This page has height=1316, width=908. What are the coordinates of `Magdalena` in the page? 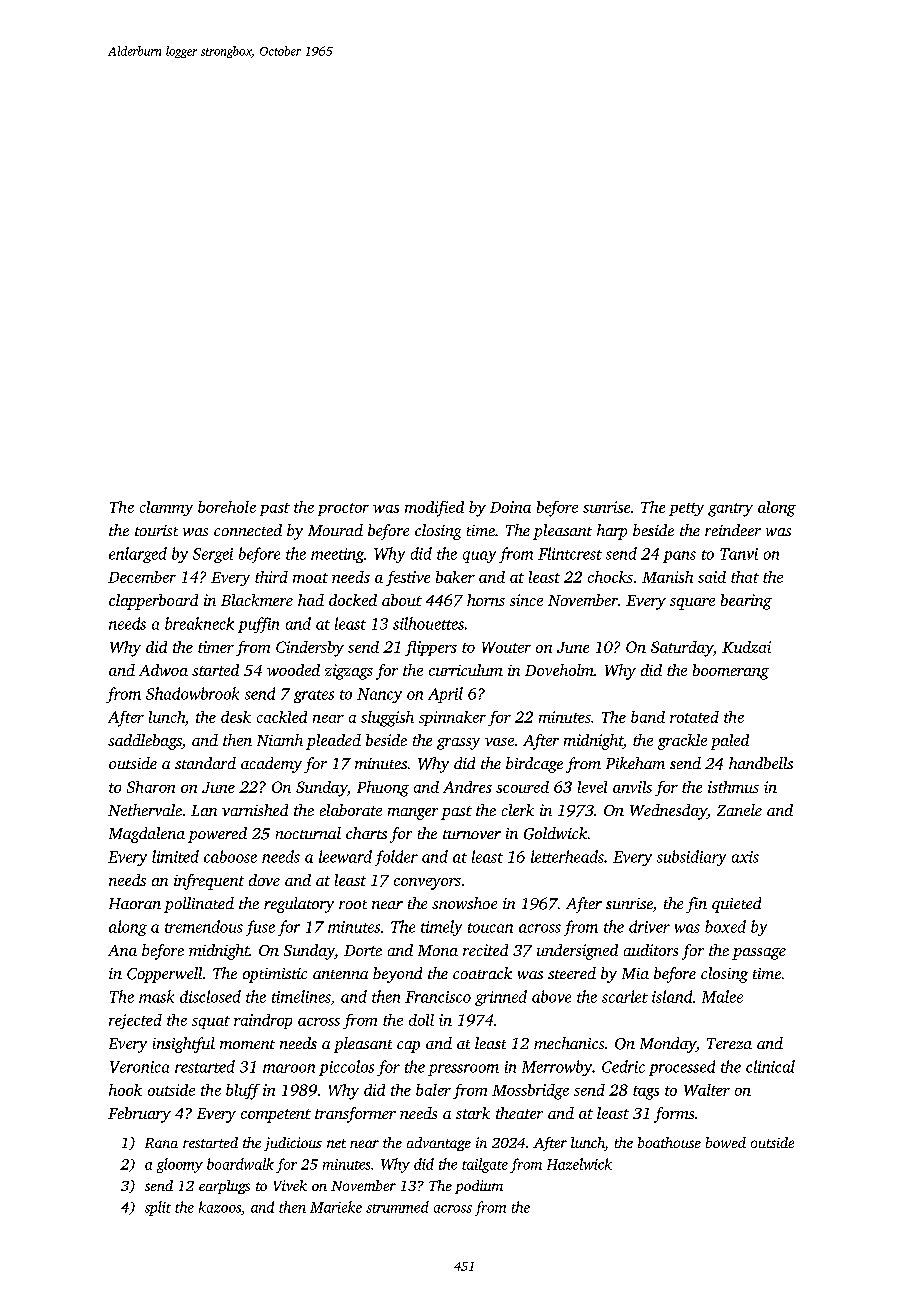 It's located at (147, 835).
